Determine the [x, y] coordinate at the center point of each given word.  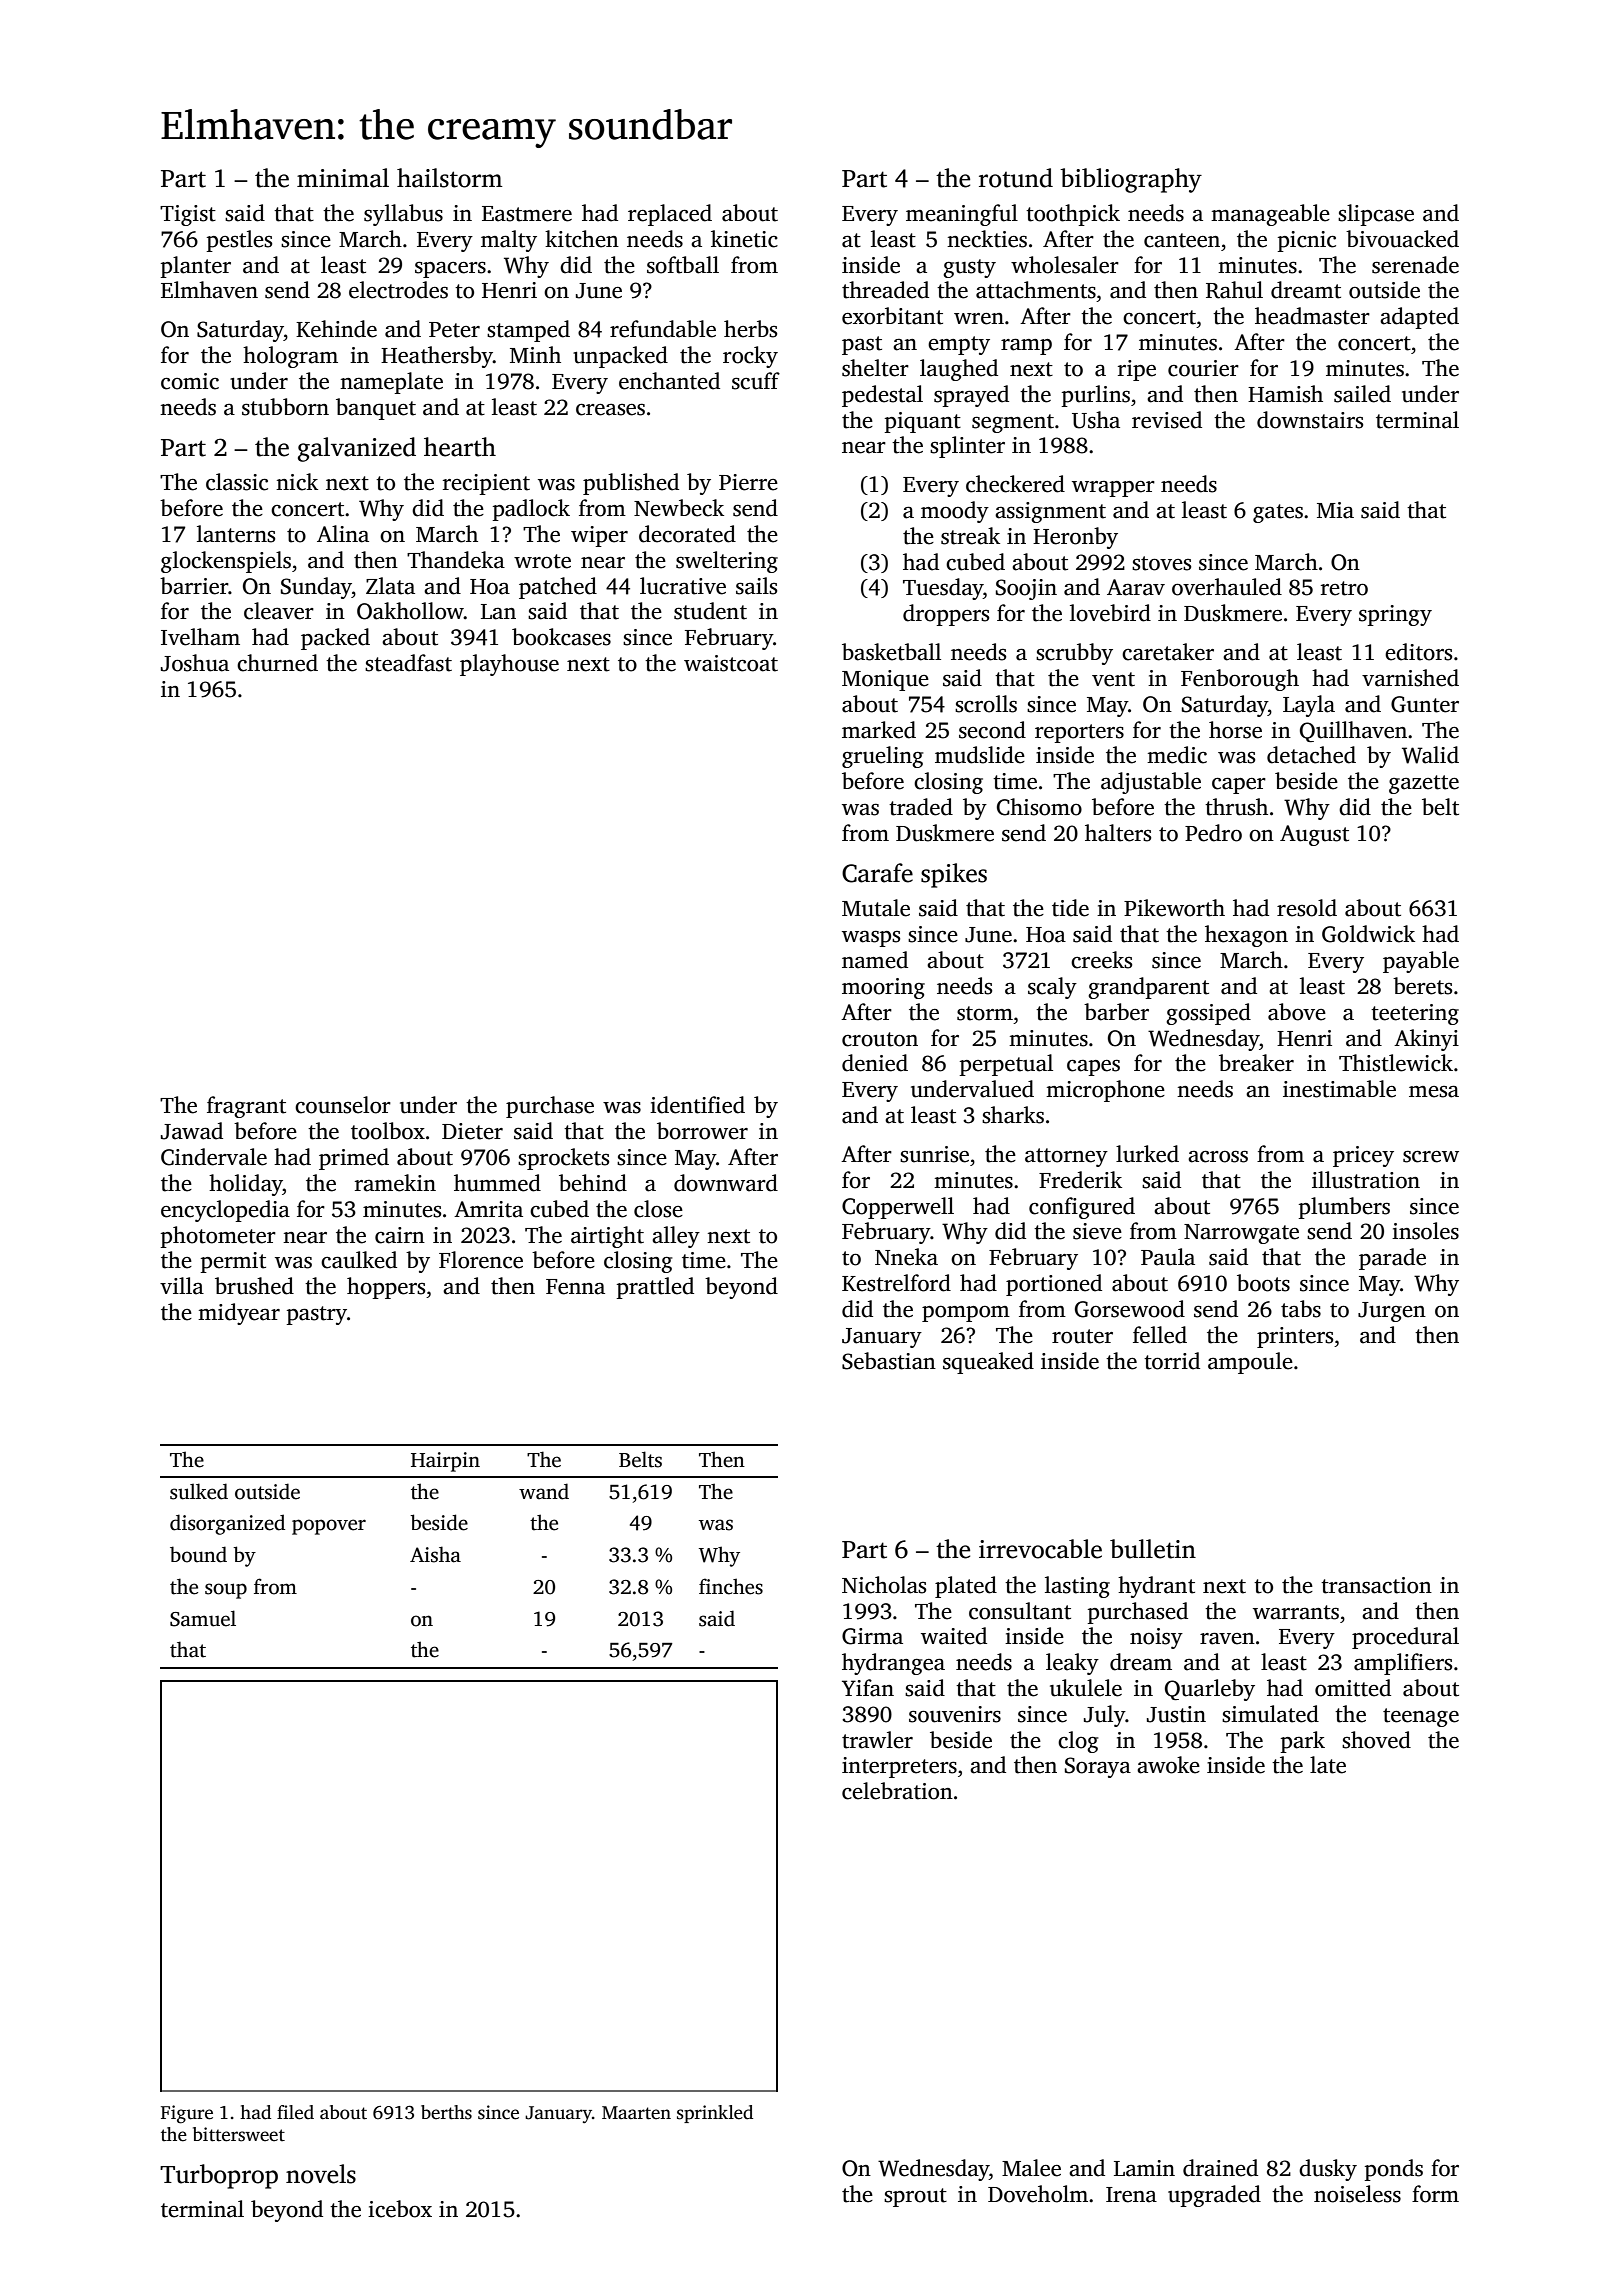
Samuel [203, 1618]
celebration [897, 1791]
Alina [343, 534]
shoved [1376, 1740]
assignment [1050, 512]
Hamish [1285, 394]
